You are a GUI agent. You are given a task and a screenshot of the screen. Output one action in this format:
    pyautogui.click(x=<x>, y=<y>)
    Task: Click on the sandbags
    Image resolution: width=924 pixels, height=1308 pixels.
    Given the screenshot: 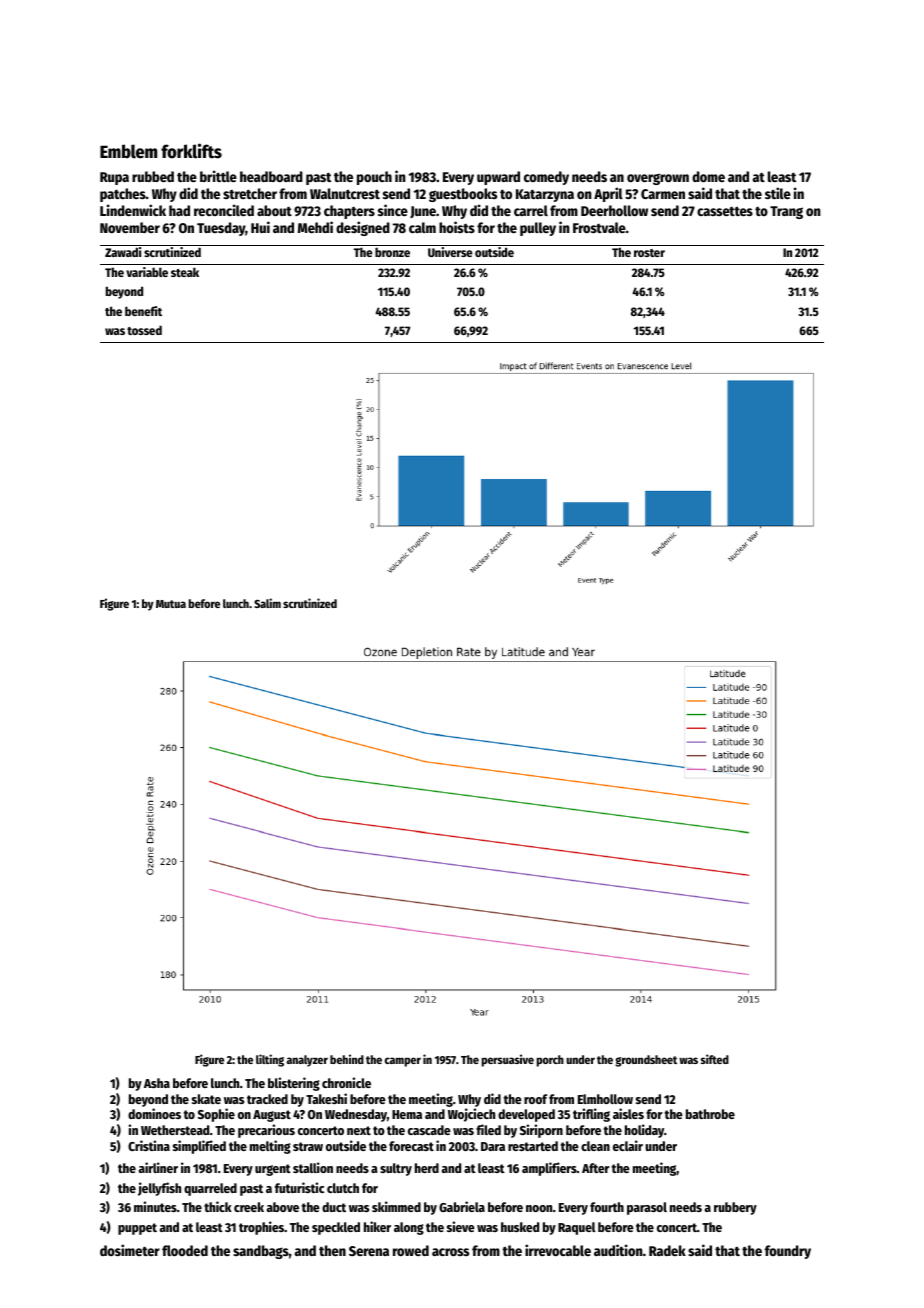 What is the action you would take?
    pyautogui.click(x=261, y=1252)
